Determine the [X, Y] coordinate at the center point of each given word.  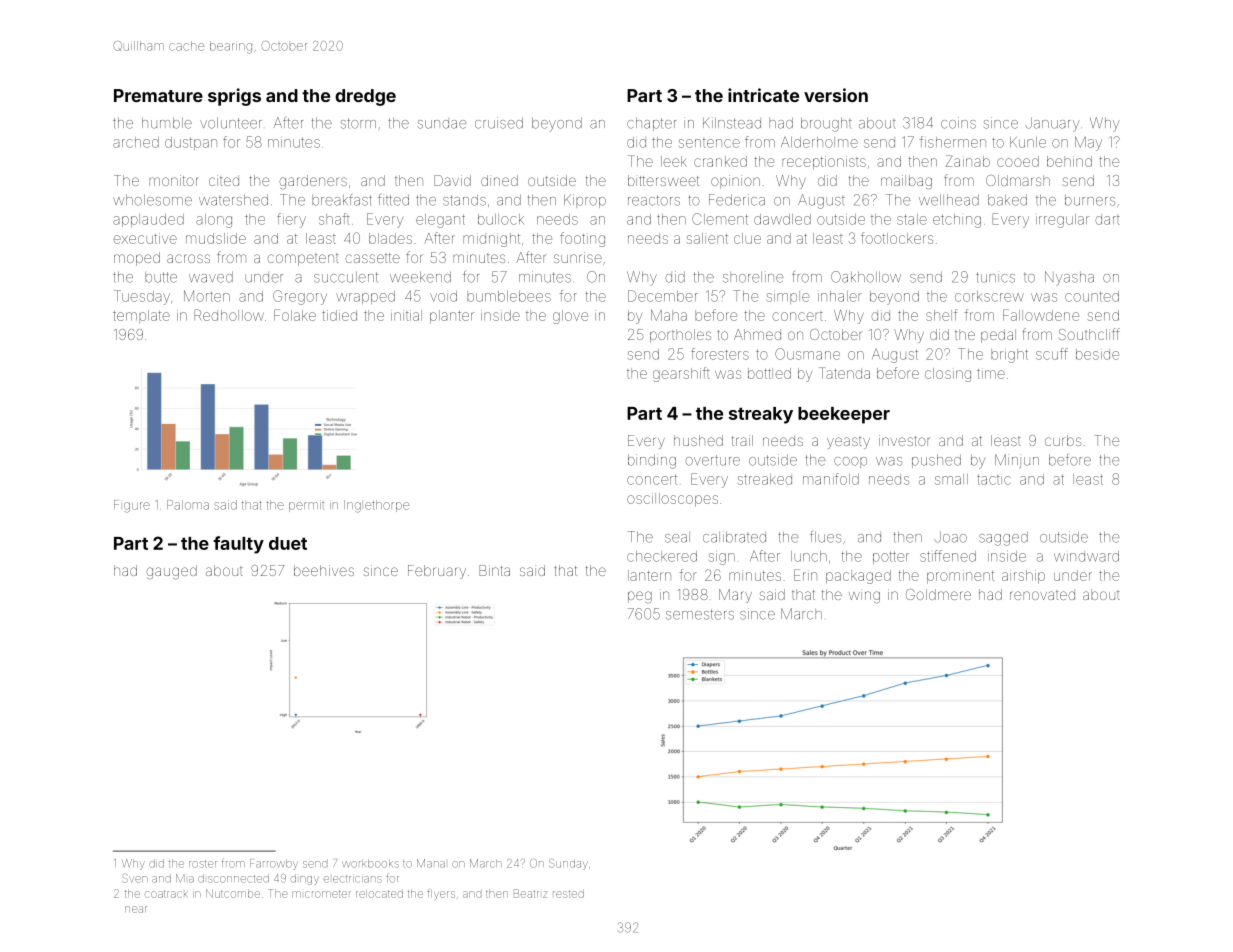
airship [1023, 577]
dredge [365, 97]
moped [137, 259]
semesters [700, 614]
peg [640, 597]
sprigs [234, 97]
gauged [171, 572]
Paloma [188, 505]
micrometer [321, 894]
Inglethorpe [376, 506]
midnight [491, 240]
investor [905, 440]
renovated [1042, 595]
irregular [1062, 221]
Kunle [1028, 142]
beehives [324, 570]
